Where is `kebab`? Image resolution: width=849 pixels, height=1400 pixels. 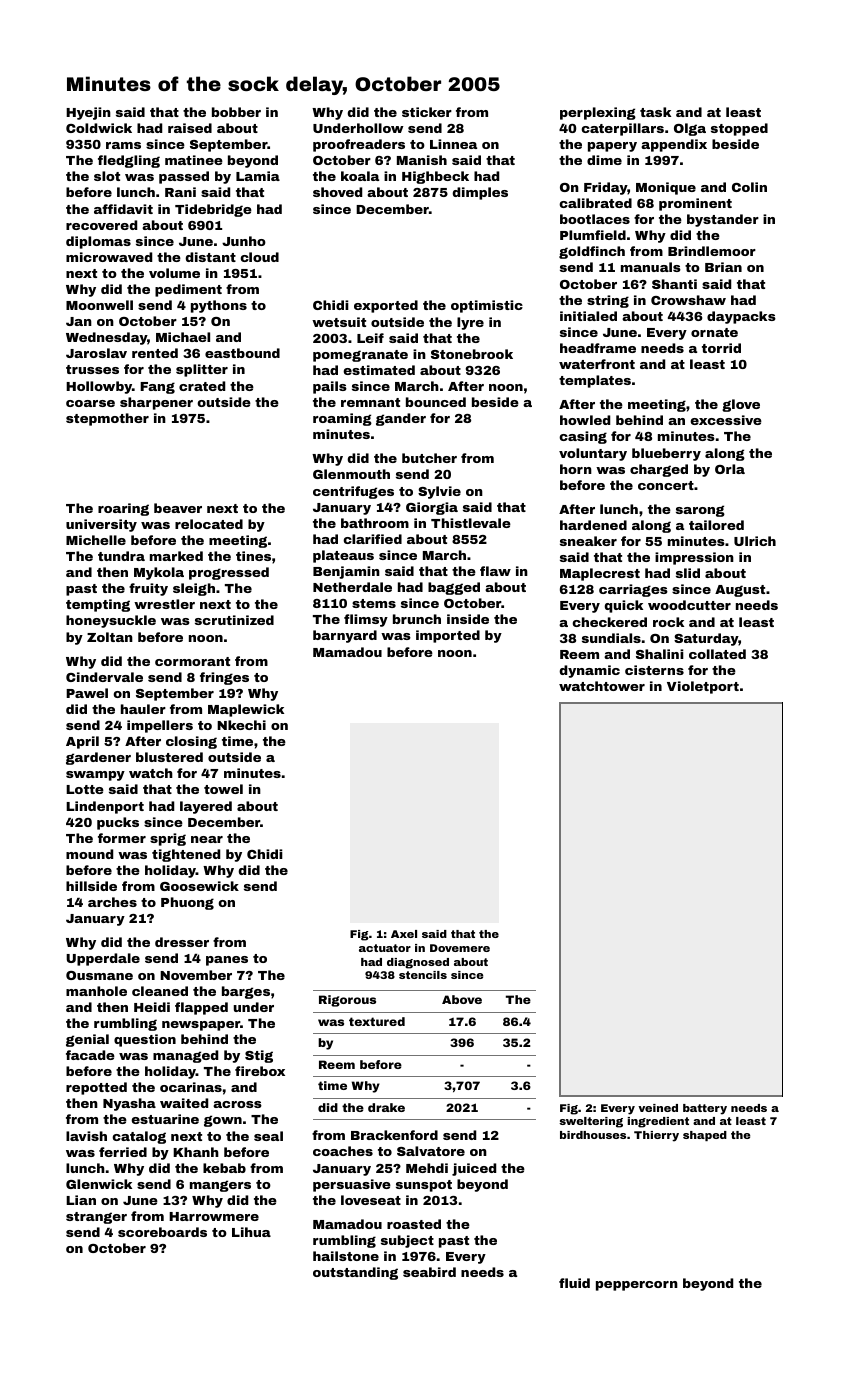 kebab is located at coordinates (224, 1168).
